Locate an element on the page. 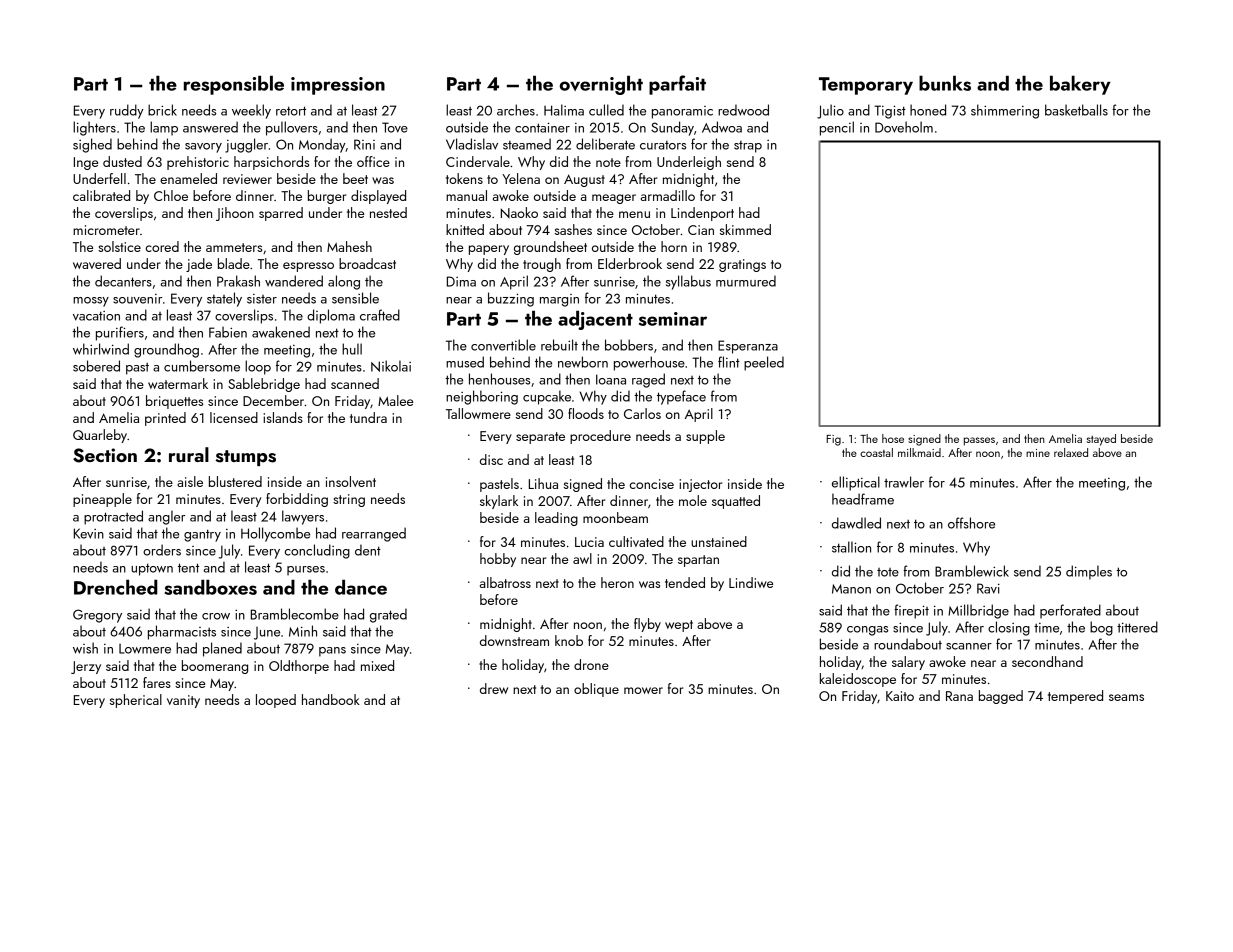 The height and width of the document is (952, 1233). dance is located at coordinates (361, 587).
